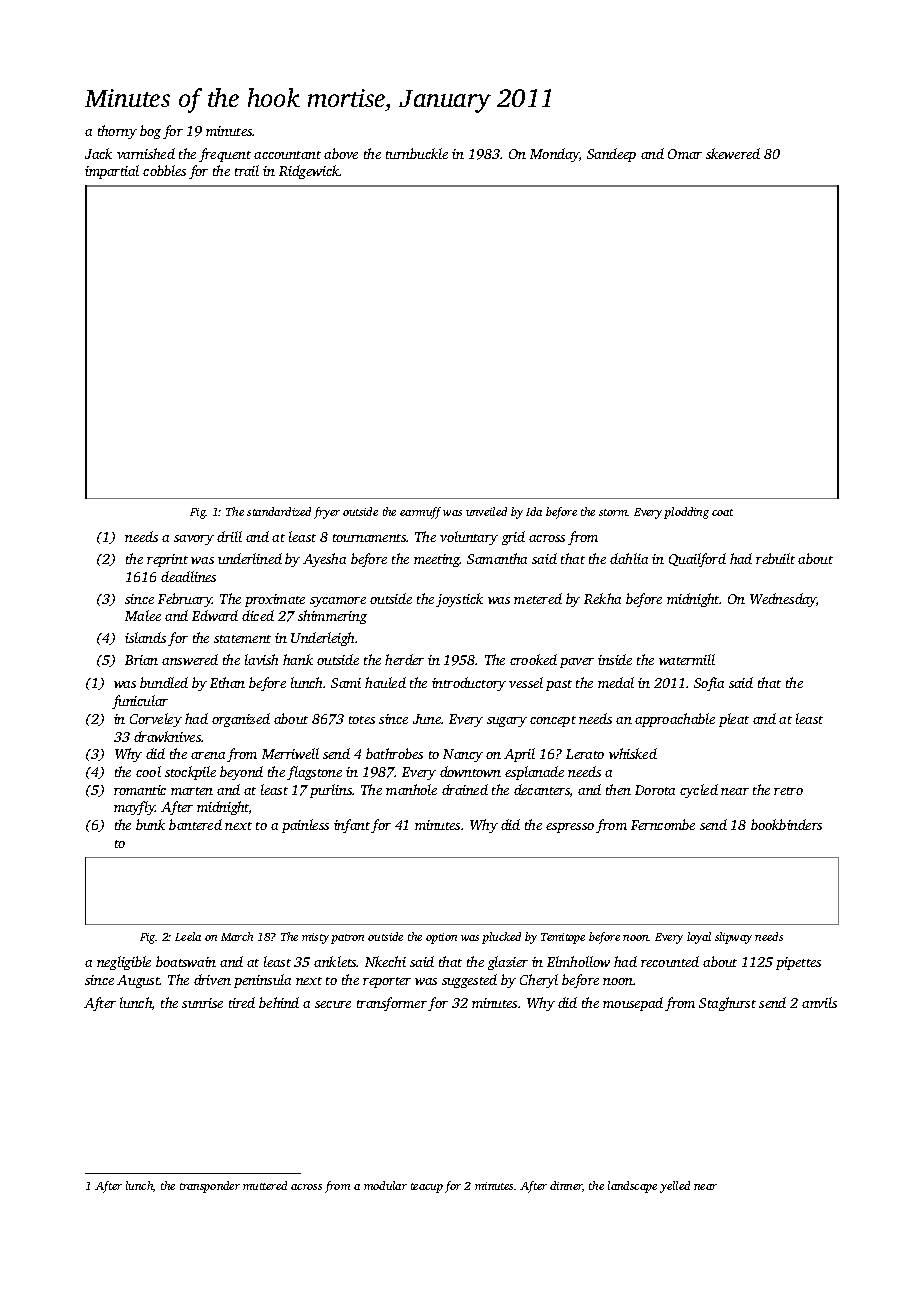 The width and height of the image is (924, 1308). I want to click on Lerato, so click(585, 754).
